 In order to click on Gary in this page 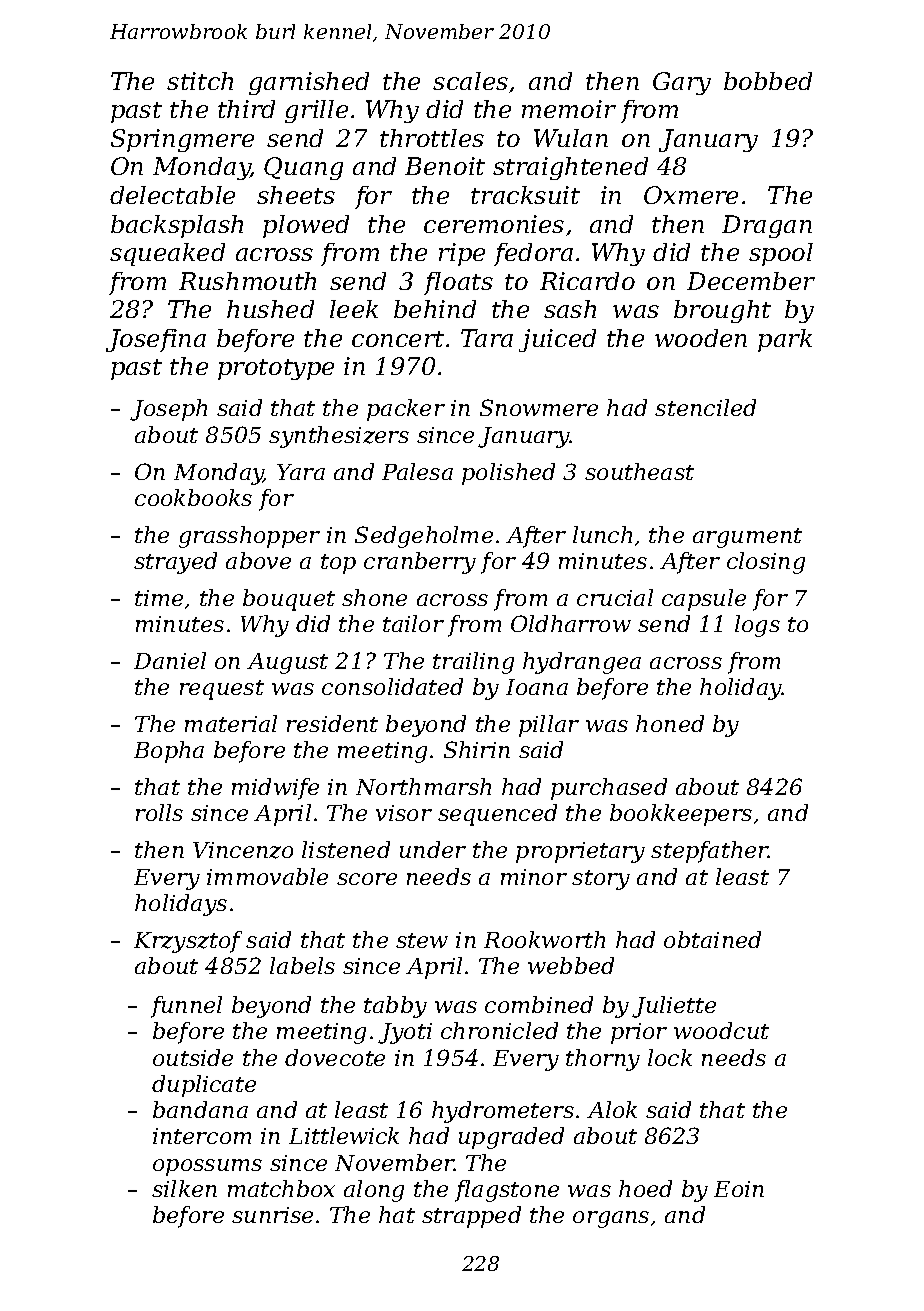, I will do `click(682, 83)`.
